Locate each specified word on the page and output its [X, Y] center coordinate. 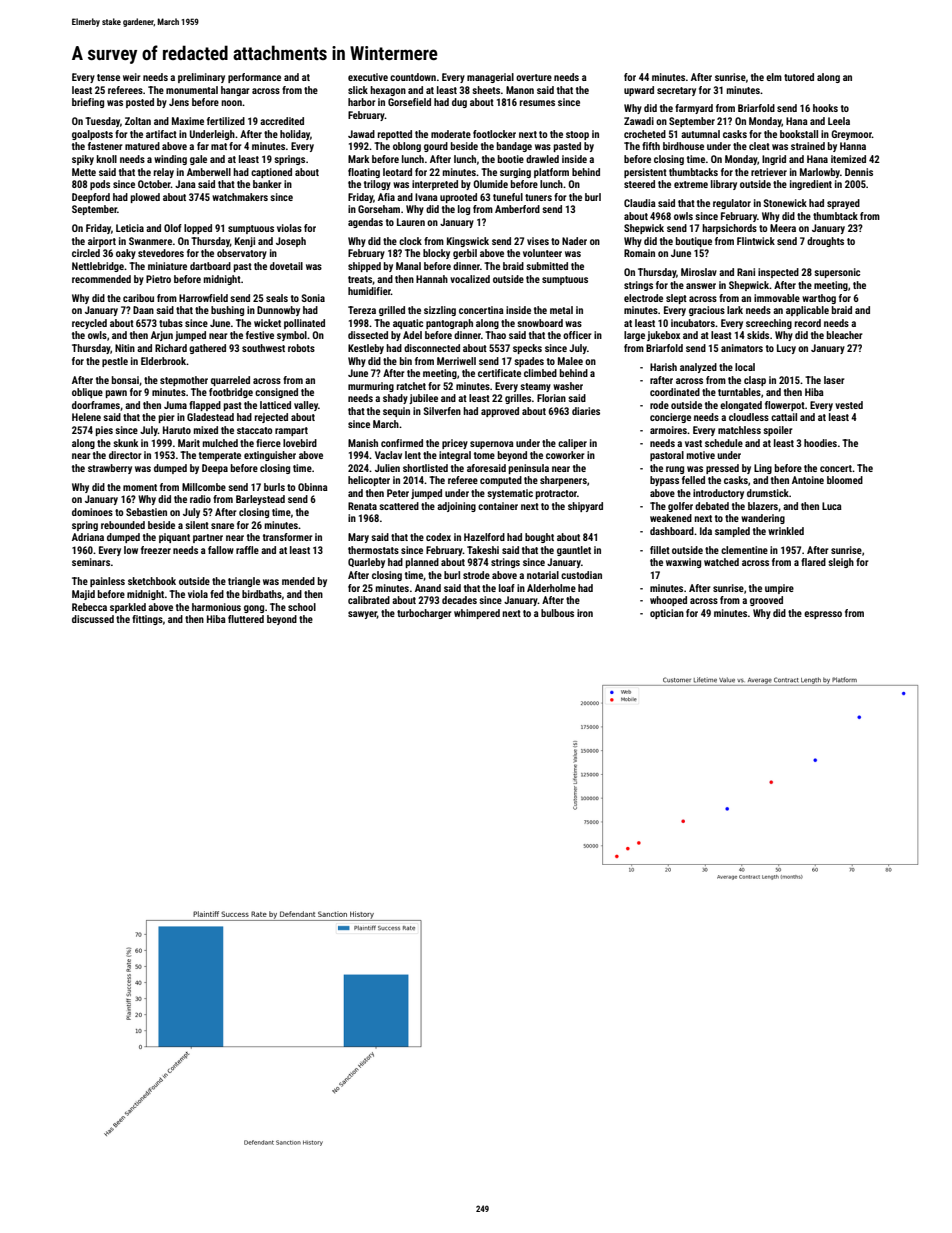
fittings [147, 620]
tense [108, 77]
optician [667, 614]
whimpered [477, 614]
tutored [799, 77]
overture [534, 77]
